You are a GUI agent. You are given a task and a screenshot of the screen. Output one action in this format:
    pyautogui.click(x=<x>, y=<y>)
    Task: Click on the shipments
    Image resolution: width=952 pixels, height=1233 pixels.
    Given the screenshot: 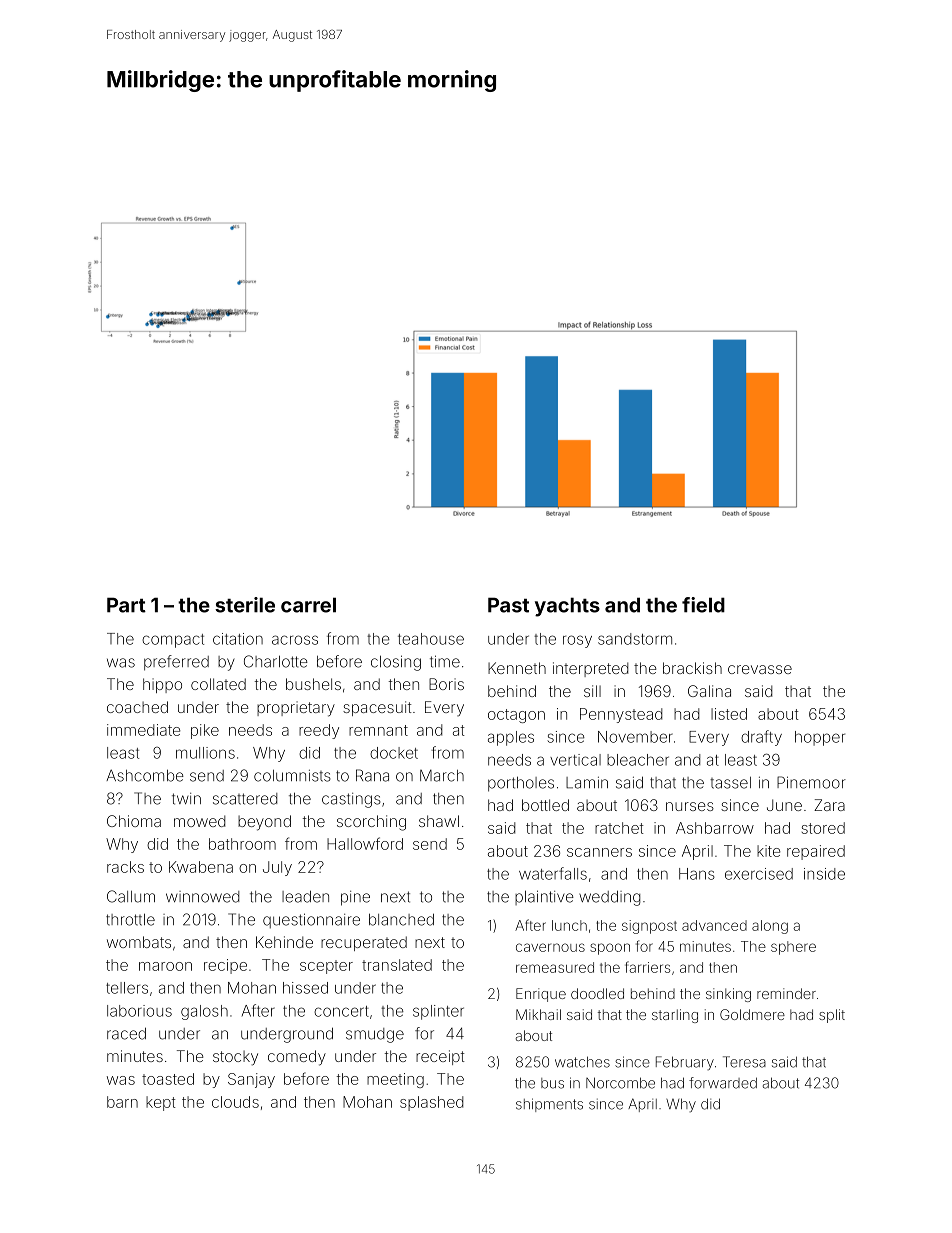 What is the action you would take?
    pyautogui.click(x=549, y=1105)
